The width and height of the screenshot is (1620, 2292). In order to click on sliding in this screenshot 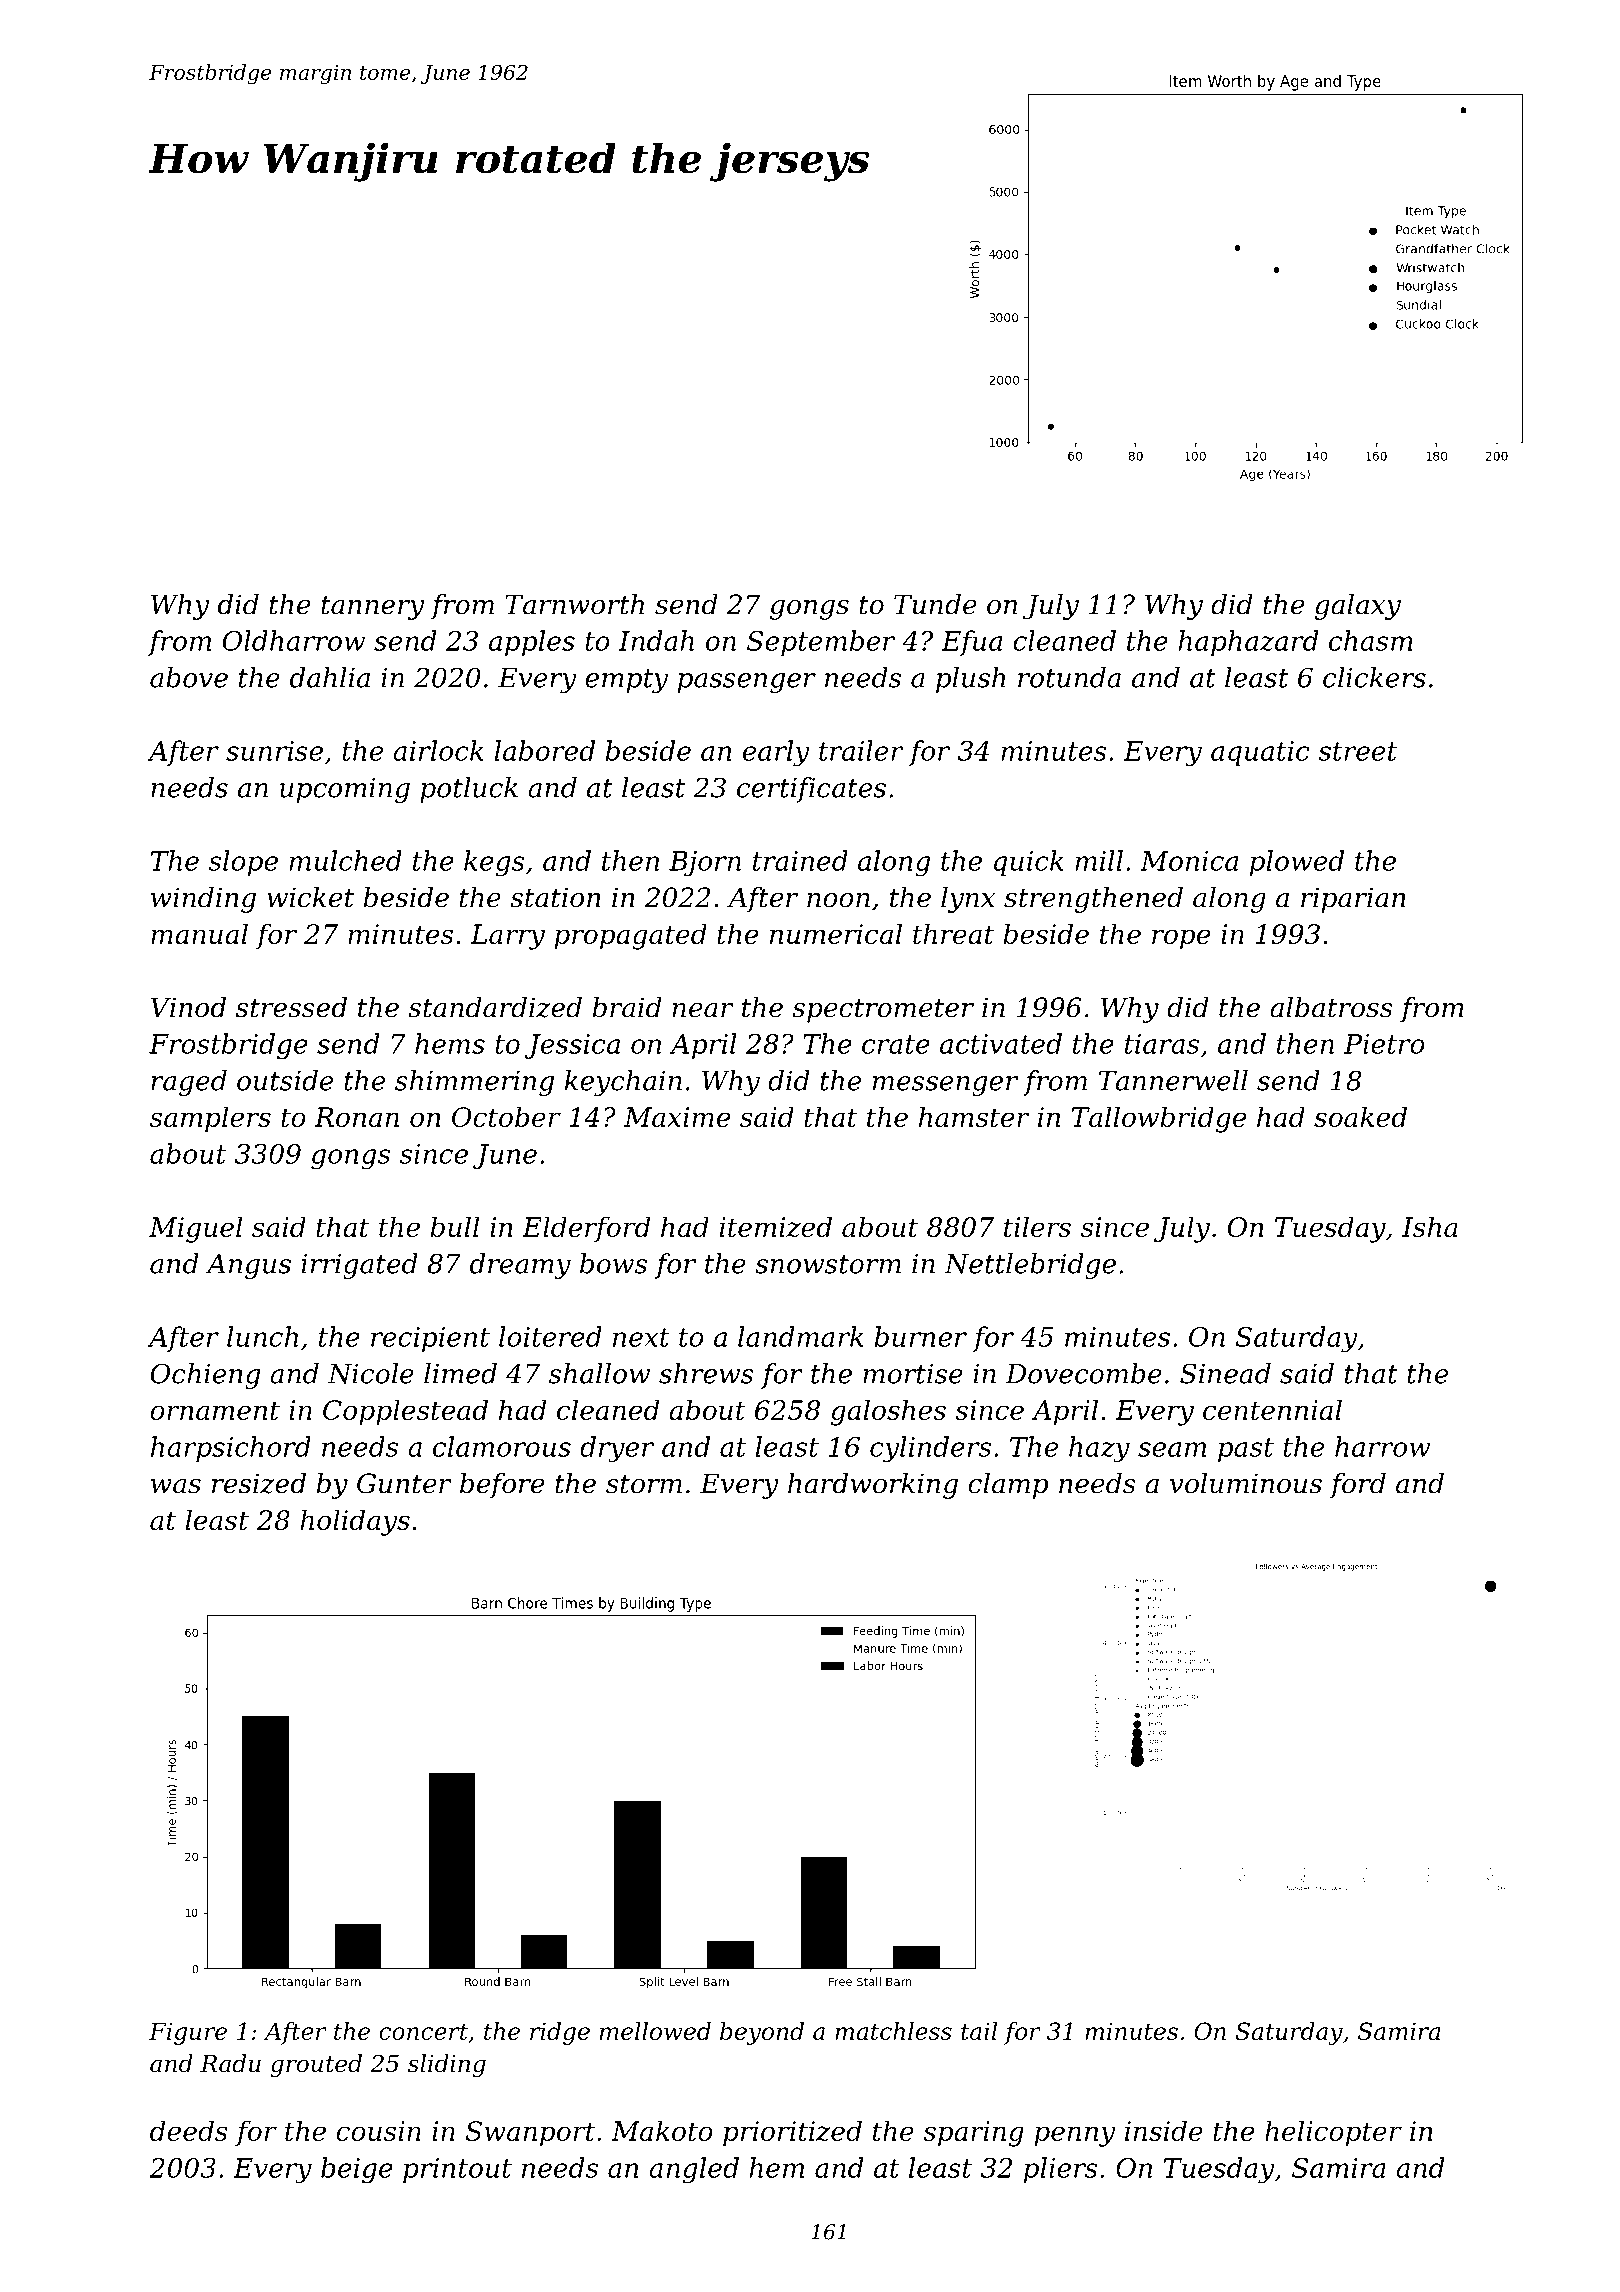, I will do `click(447, 2065)`.
